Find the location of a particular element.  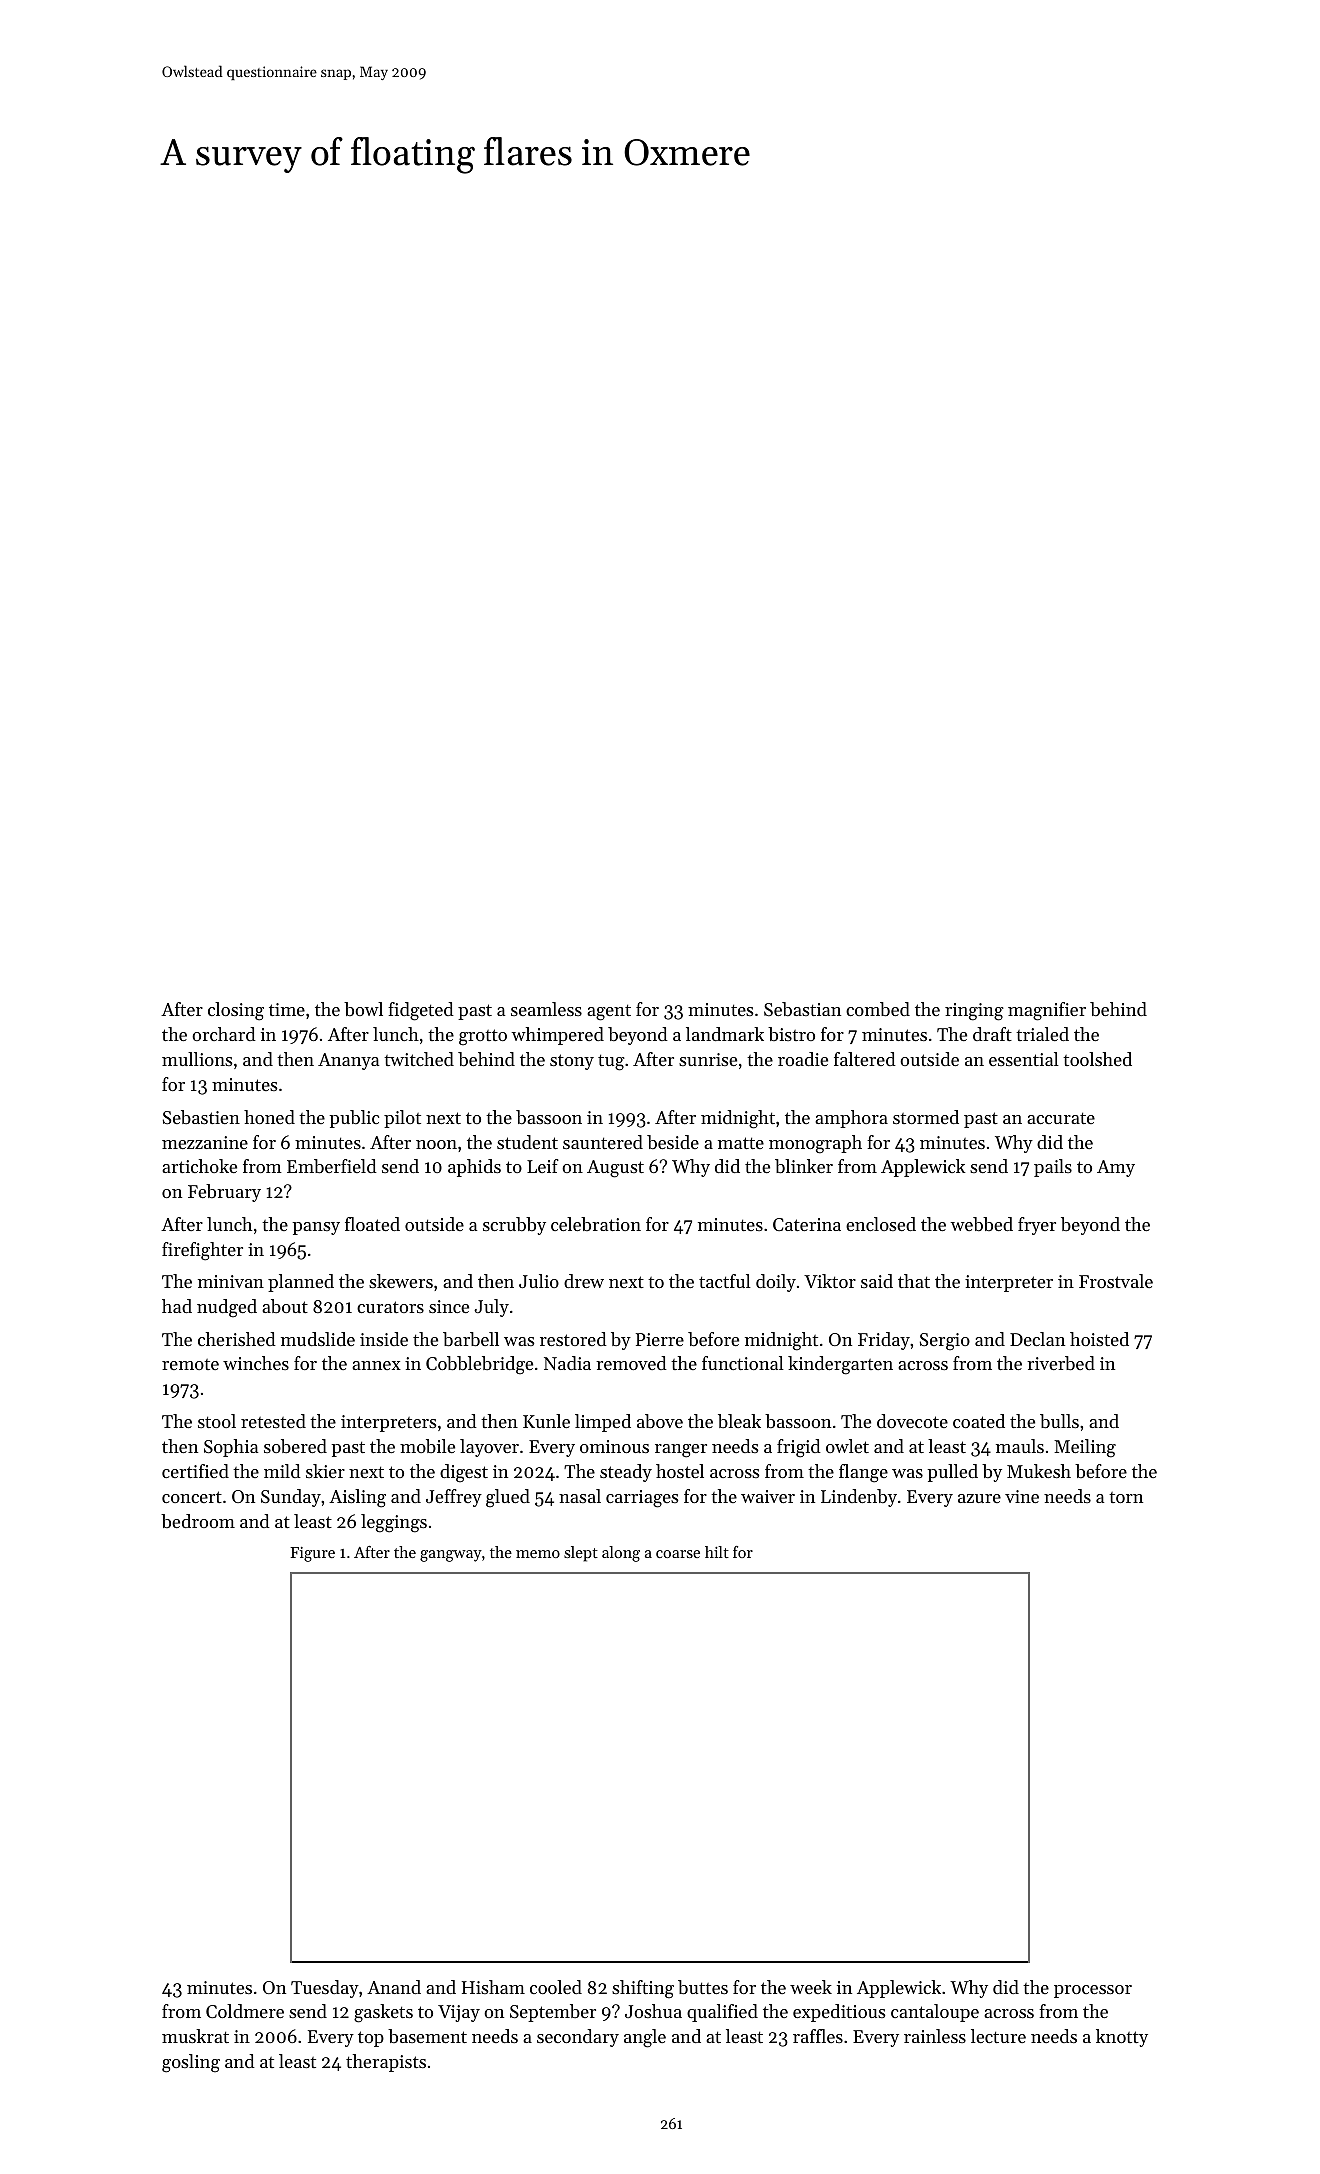

azure is located at coordinates (979, 1498).
